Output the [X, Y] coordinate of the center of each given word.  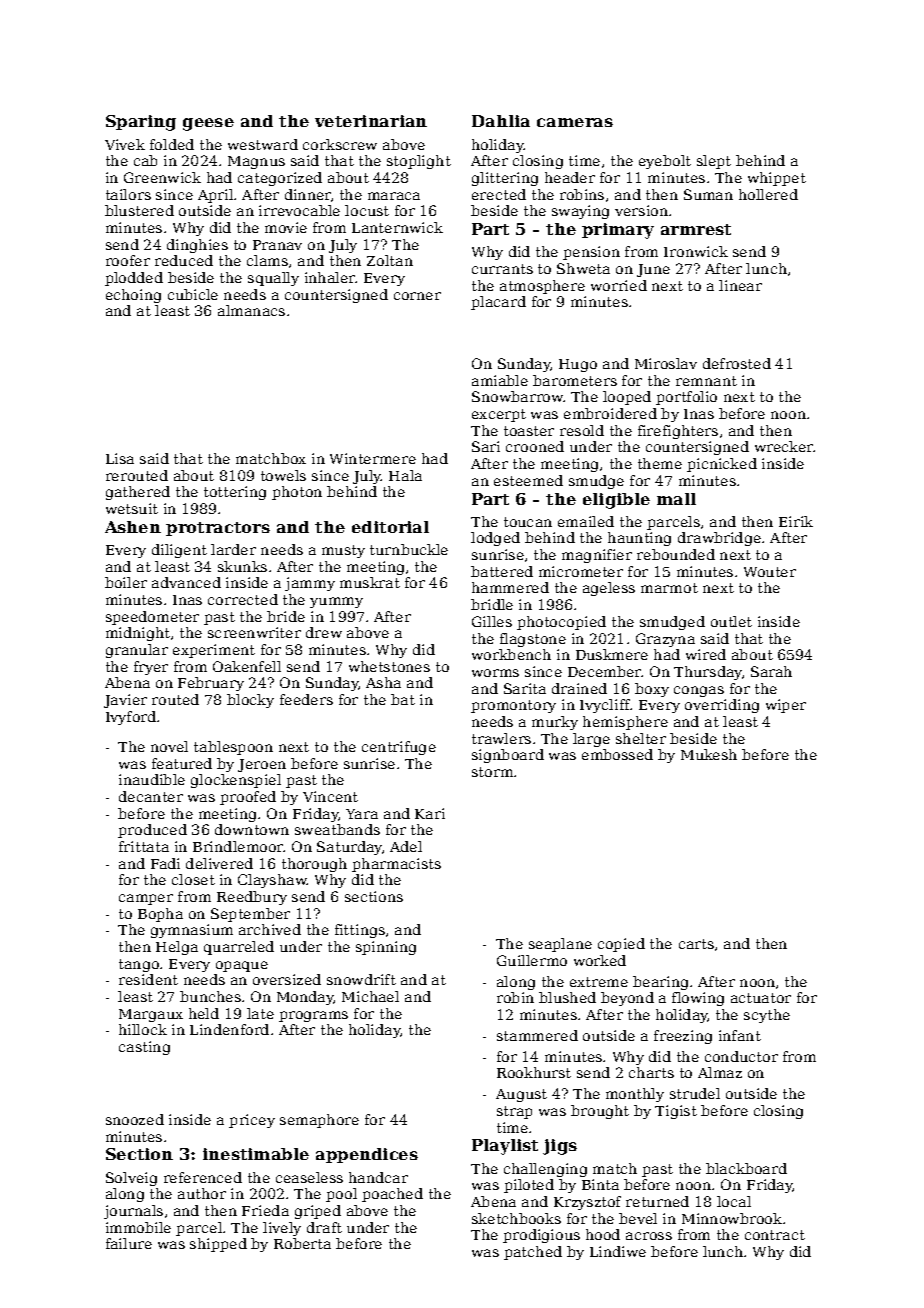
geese [208, 124]
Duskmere [612, 654]
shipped [218, 1245]
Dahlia [501, 121]
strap [514, 1112]
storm [492, 772]
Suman [708, 194]
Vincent [330, 796]
